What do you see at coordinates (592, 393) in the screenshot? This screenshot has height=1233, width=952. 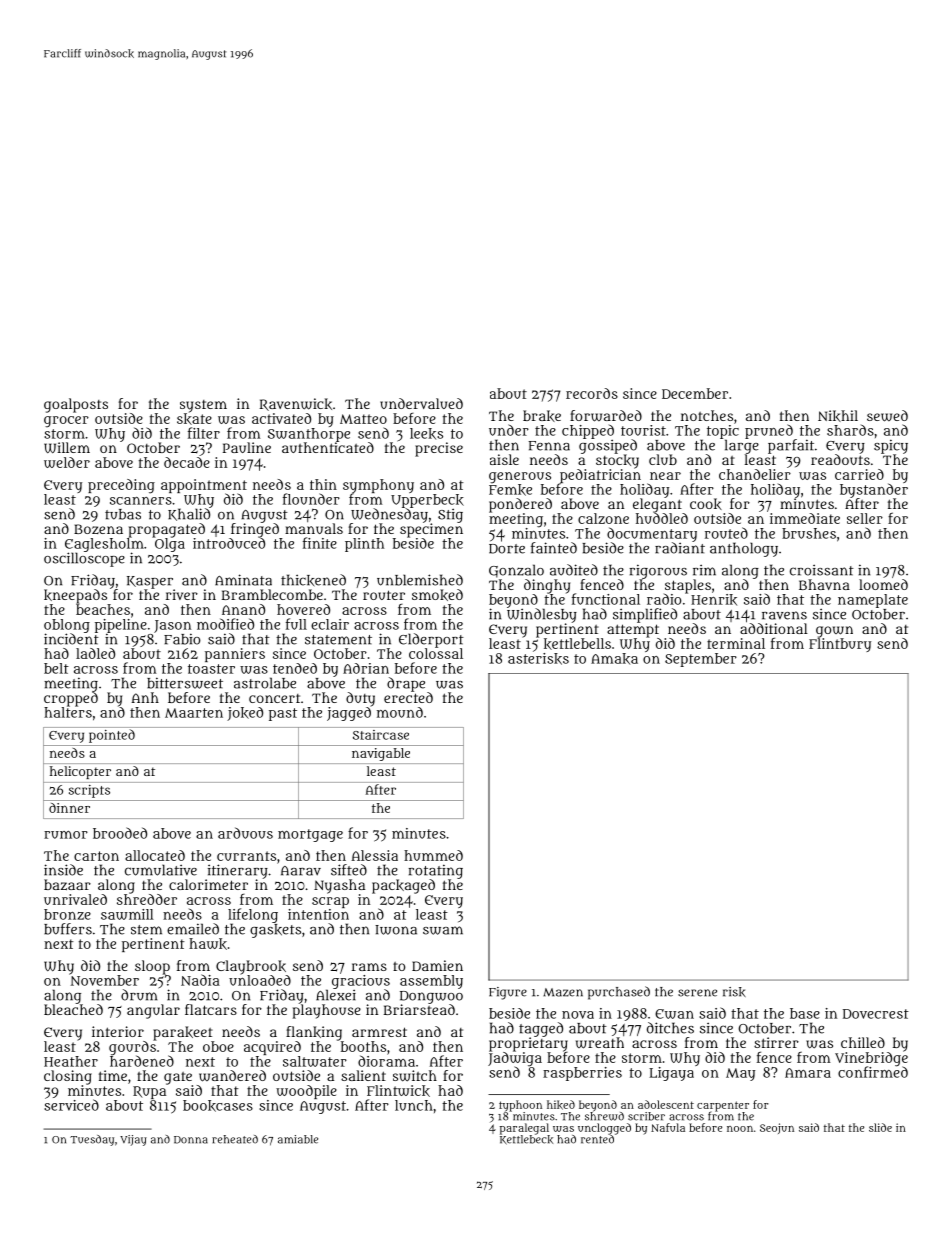 I see `records` at bounding box center [592, 393].
